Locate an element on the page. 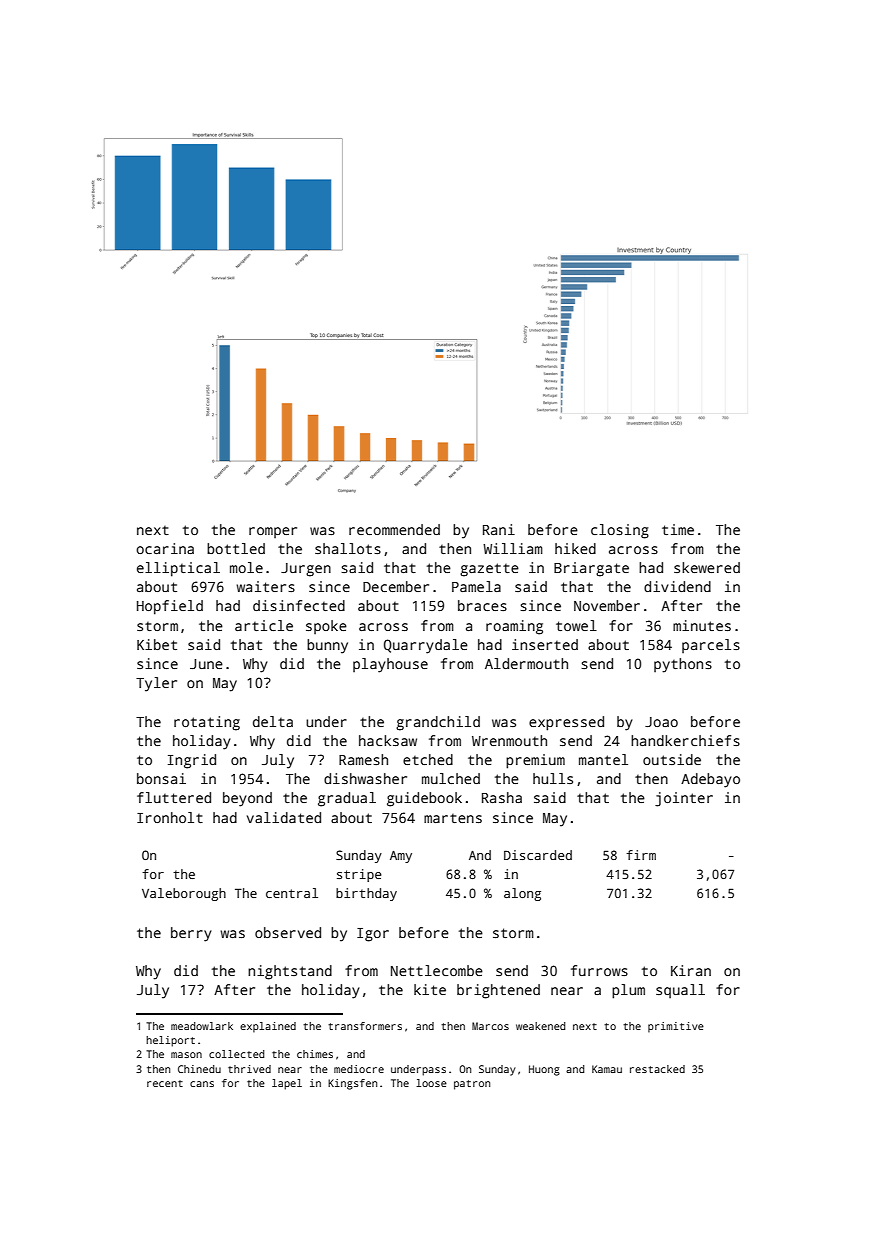 This document has width=877, height=1245. pythons is located at coordinates (683, 665).
